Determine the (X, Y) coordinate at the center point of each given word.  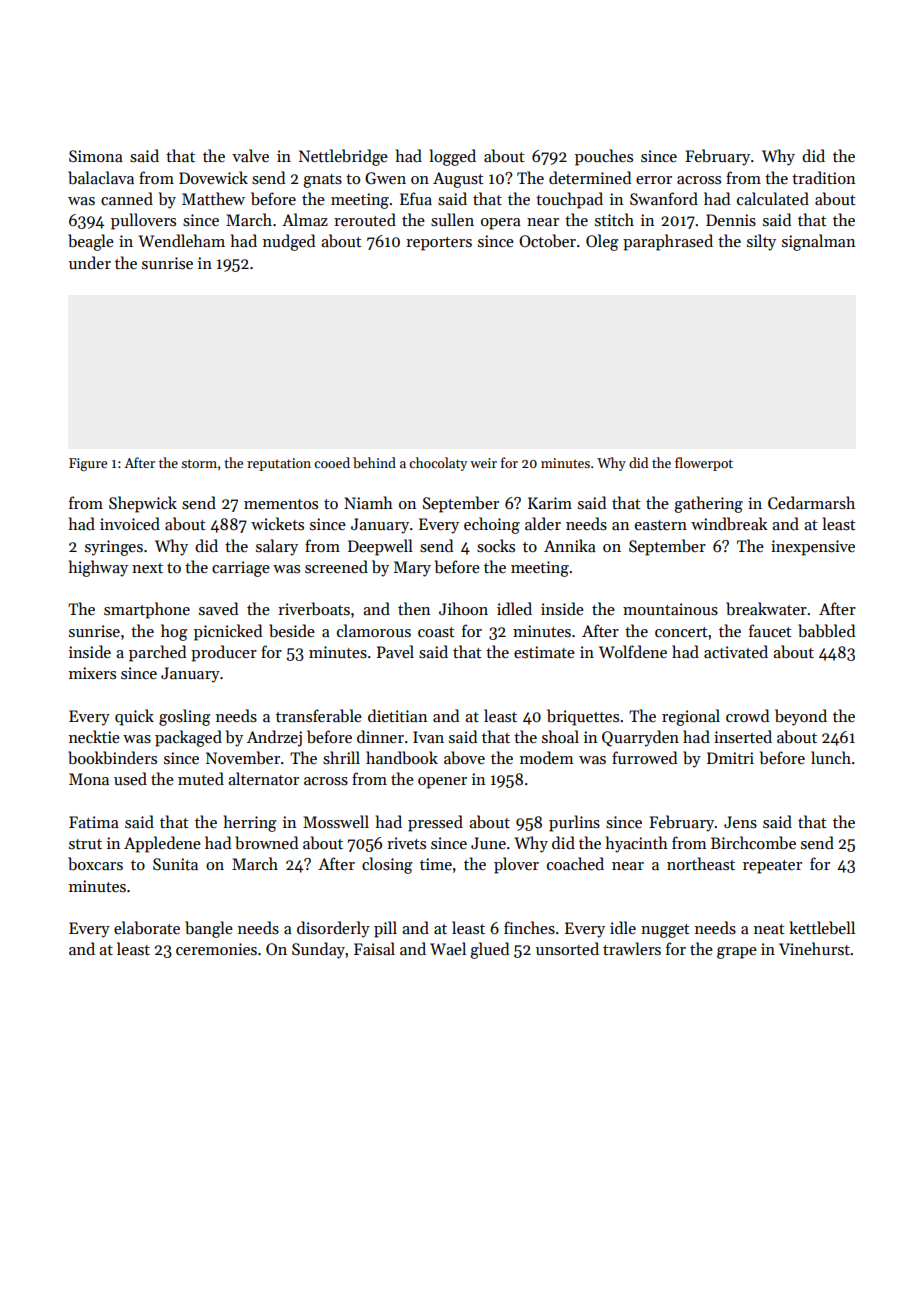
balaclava (101, 177)
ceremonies (216, 949)
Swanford (664, 198)
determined (590, 177)
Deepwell (380, 547)
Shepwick (143, 504)
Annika (570, 545)
